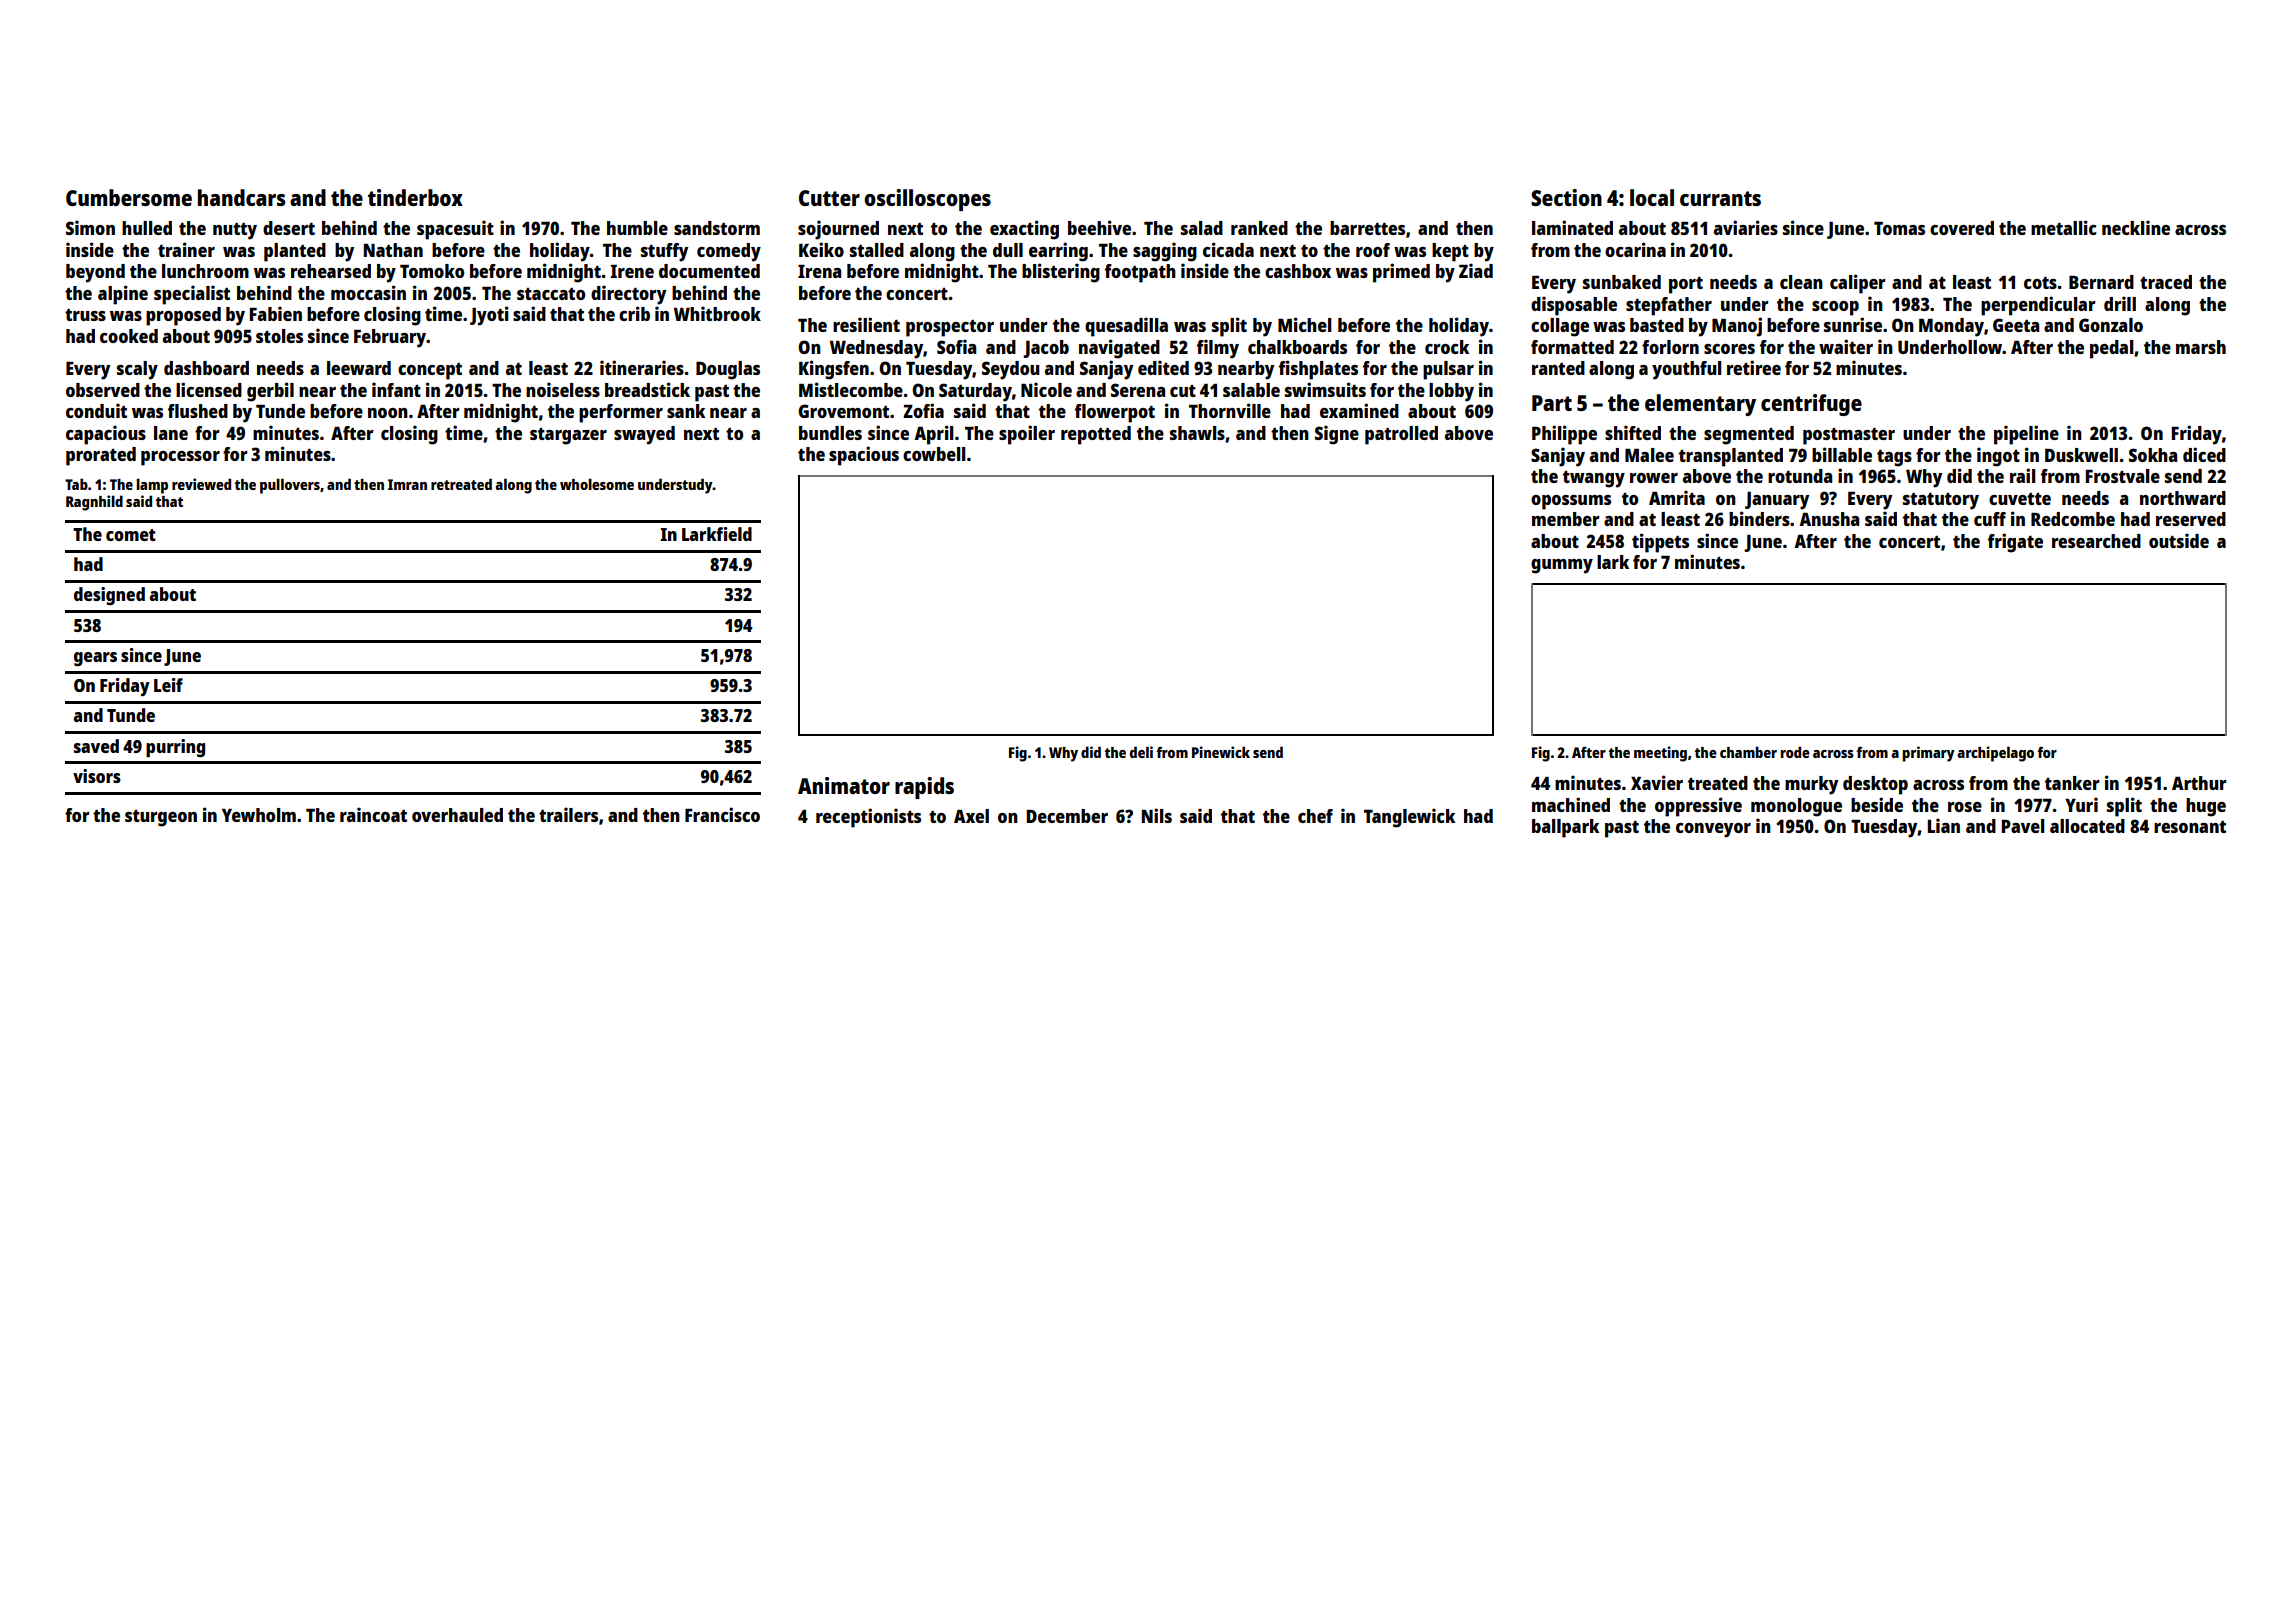 This image has height=1620, width=2292. Describe the element at coordinates (131, 535) in the image. I see `comet` at that location.
